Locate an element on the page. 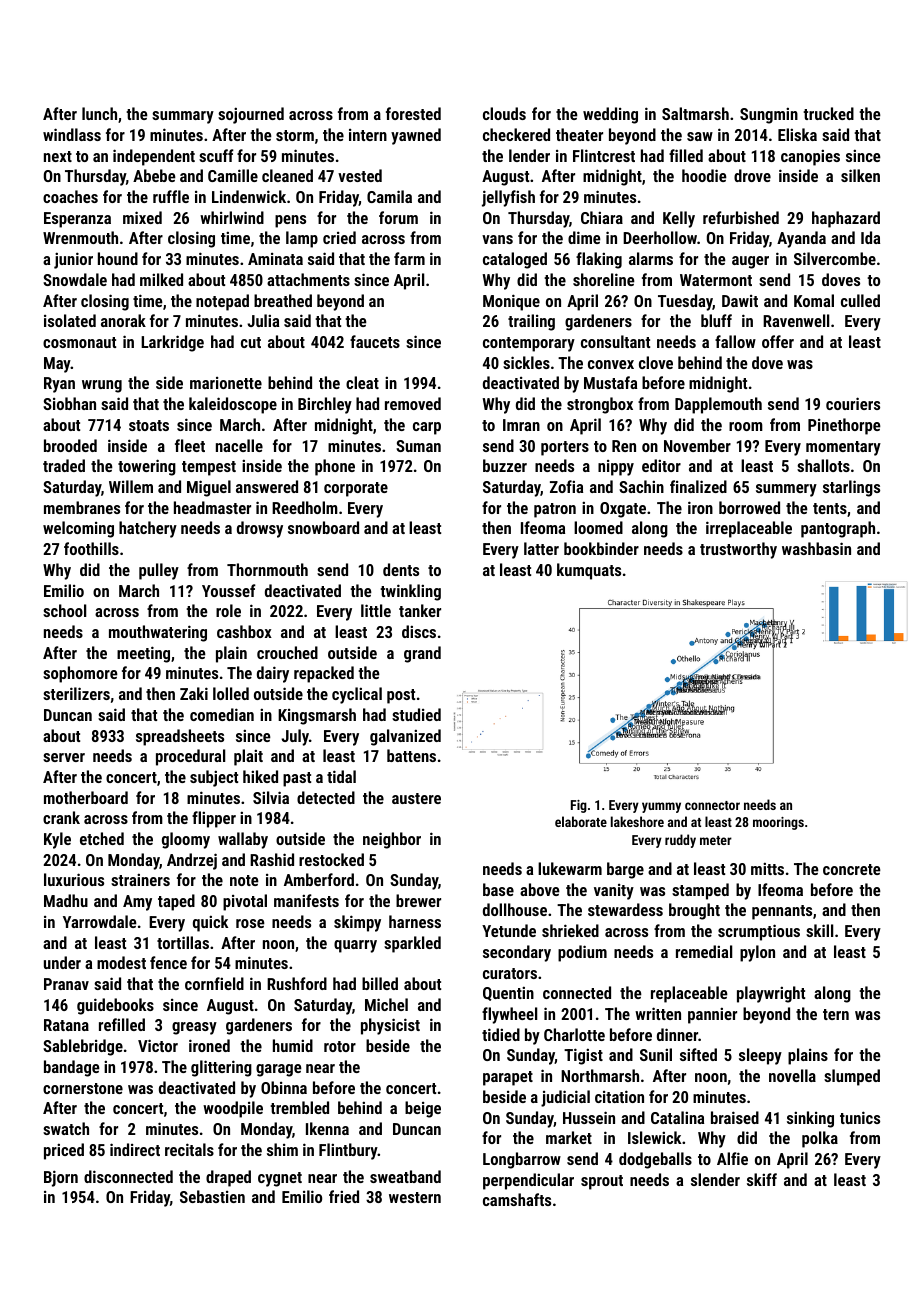 This image has height=1308, width=924. shallots is located at coordinates (823, 465).
